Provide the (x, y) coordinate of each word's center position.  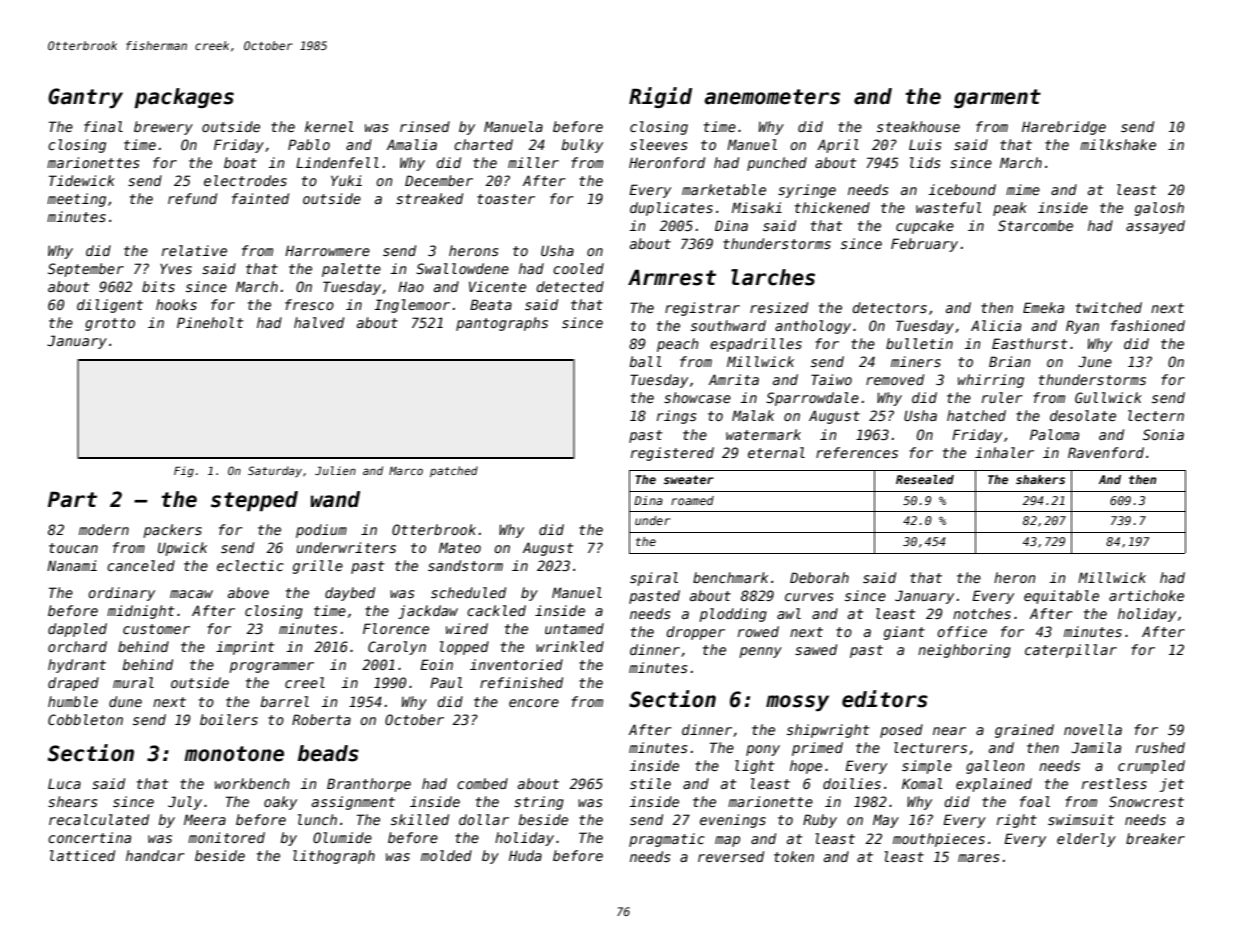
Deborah (819, 577)
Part (72, 499)
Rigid (660, 97)
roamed (692, 500)
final (103, 126)
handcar (155, 855)
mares (978, 858)
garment (997, 98)
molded (446, 855)
